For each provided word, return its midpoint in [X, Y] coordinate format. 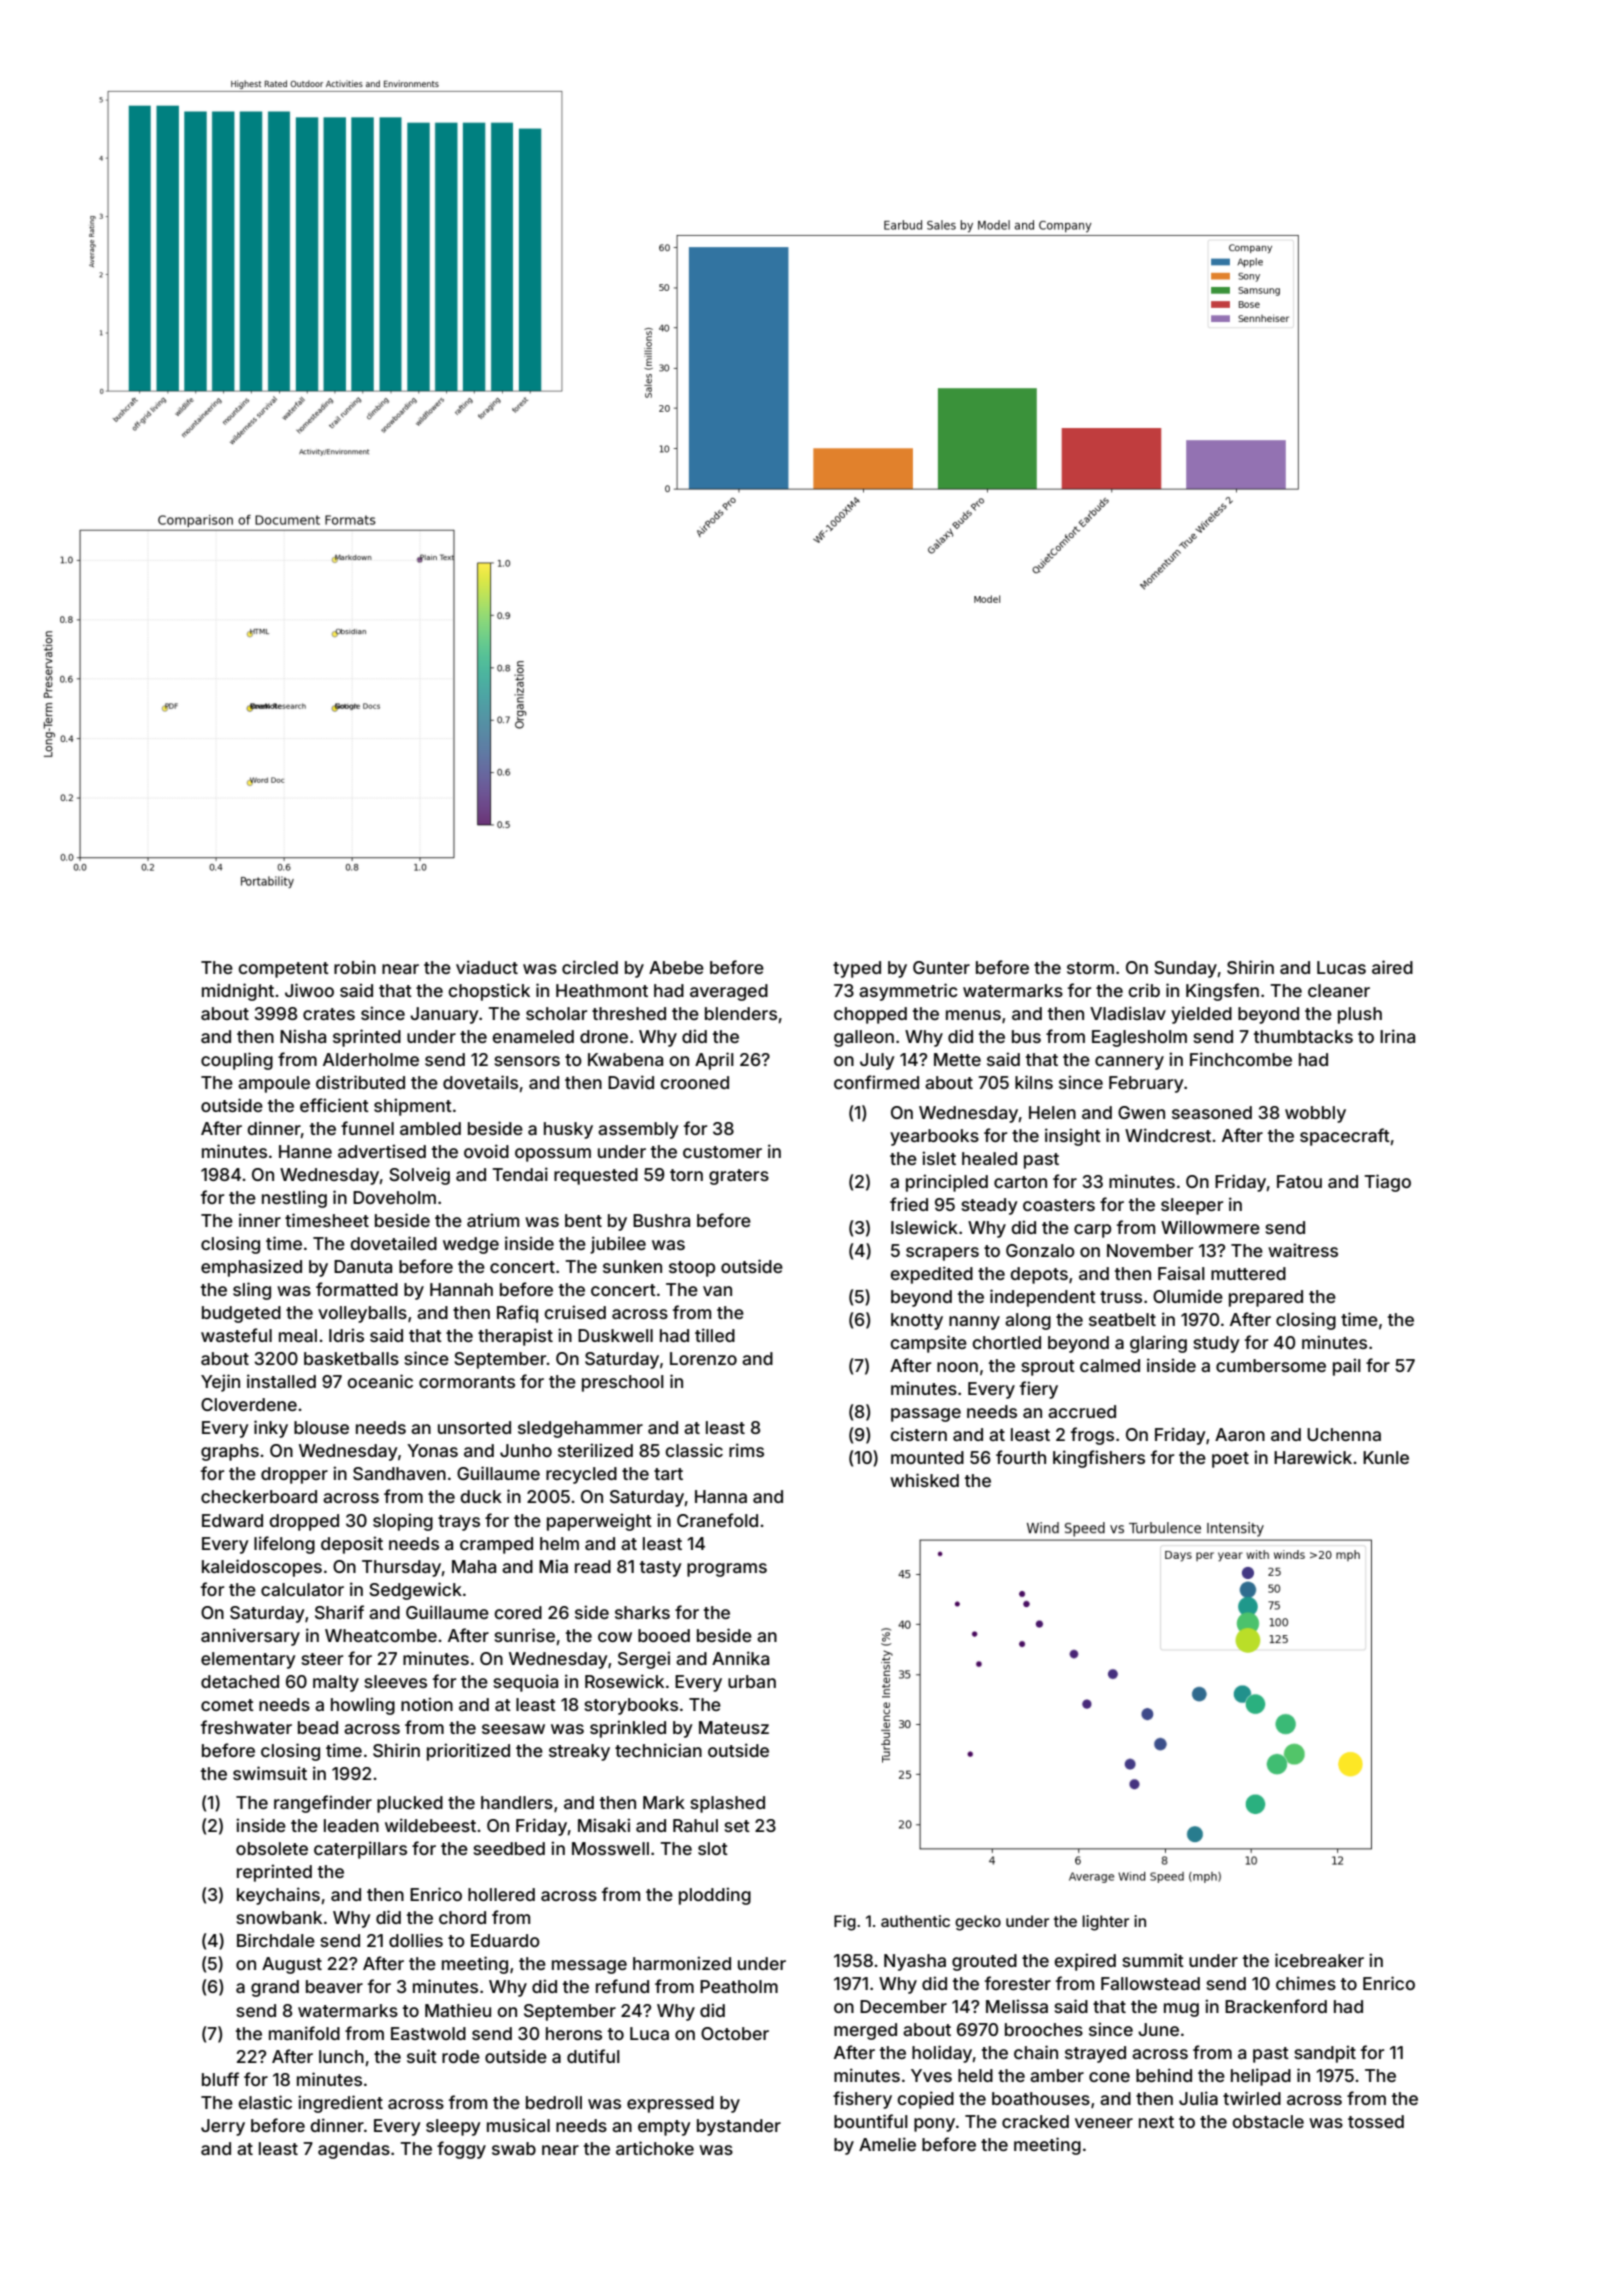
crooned [694, 1082]
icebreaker [1319, 1960]
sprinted [367, 1038]
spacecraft [1345, 1137]
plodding [715, 1896]
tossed [1376, 2121]
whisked [924, 1480]
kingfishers [1099, 1459]
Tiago [1387, 1183]
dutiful [593, 2056]
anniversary [250, 1637]
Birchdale [276, 1940]
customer [722, 1152]
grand [275, 1988]
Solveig [419, 1176]
